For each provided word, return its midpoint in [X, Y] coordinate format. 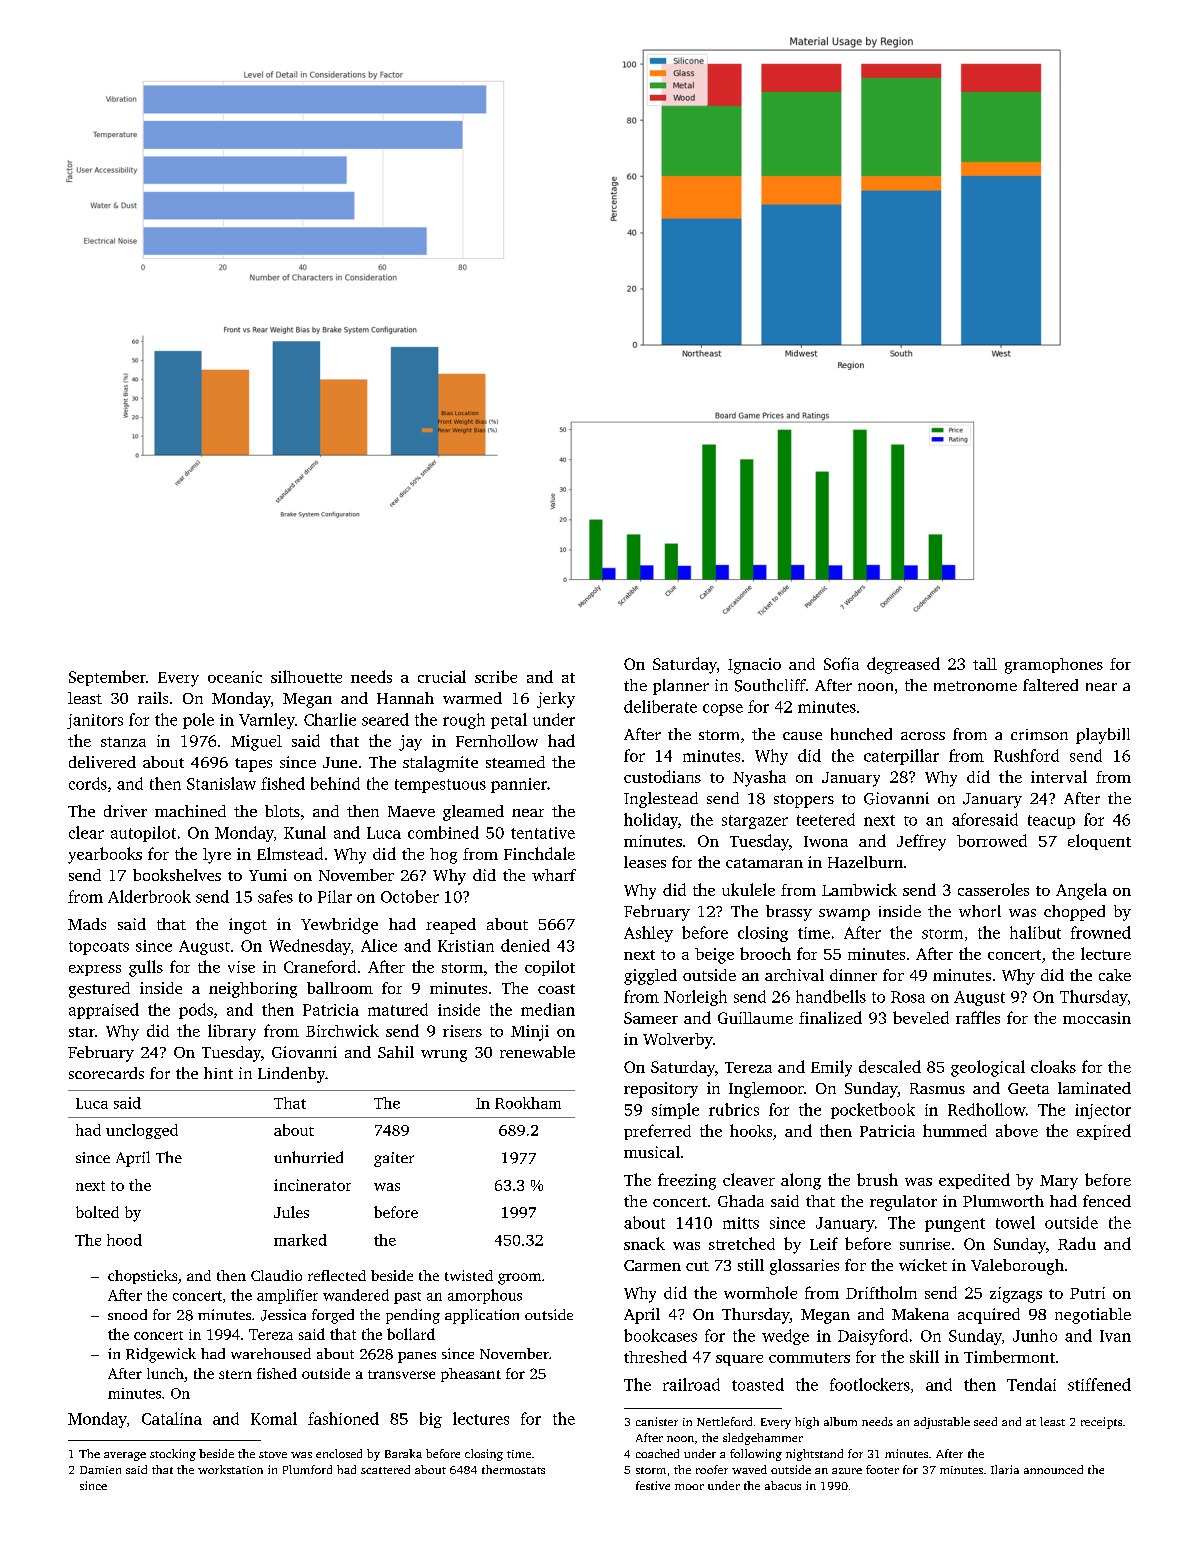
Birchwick [342, 1030]
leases [645, 862]
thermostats [513, 1469]
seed [985, 1421]
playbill [1103, 736]
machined [190, 811]
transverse [401, 1374]
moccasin [1097, 1018]
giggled [650, 977]
